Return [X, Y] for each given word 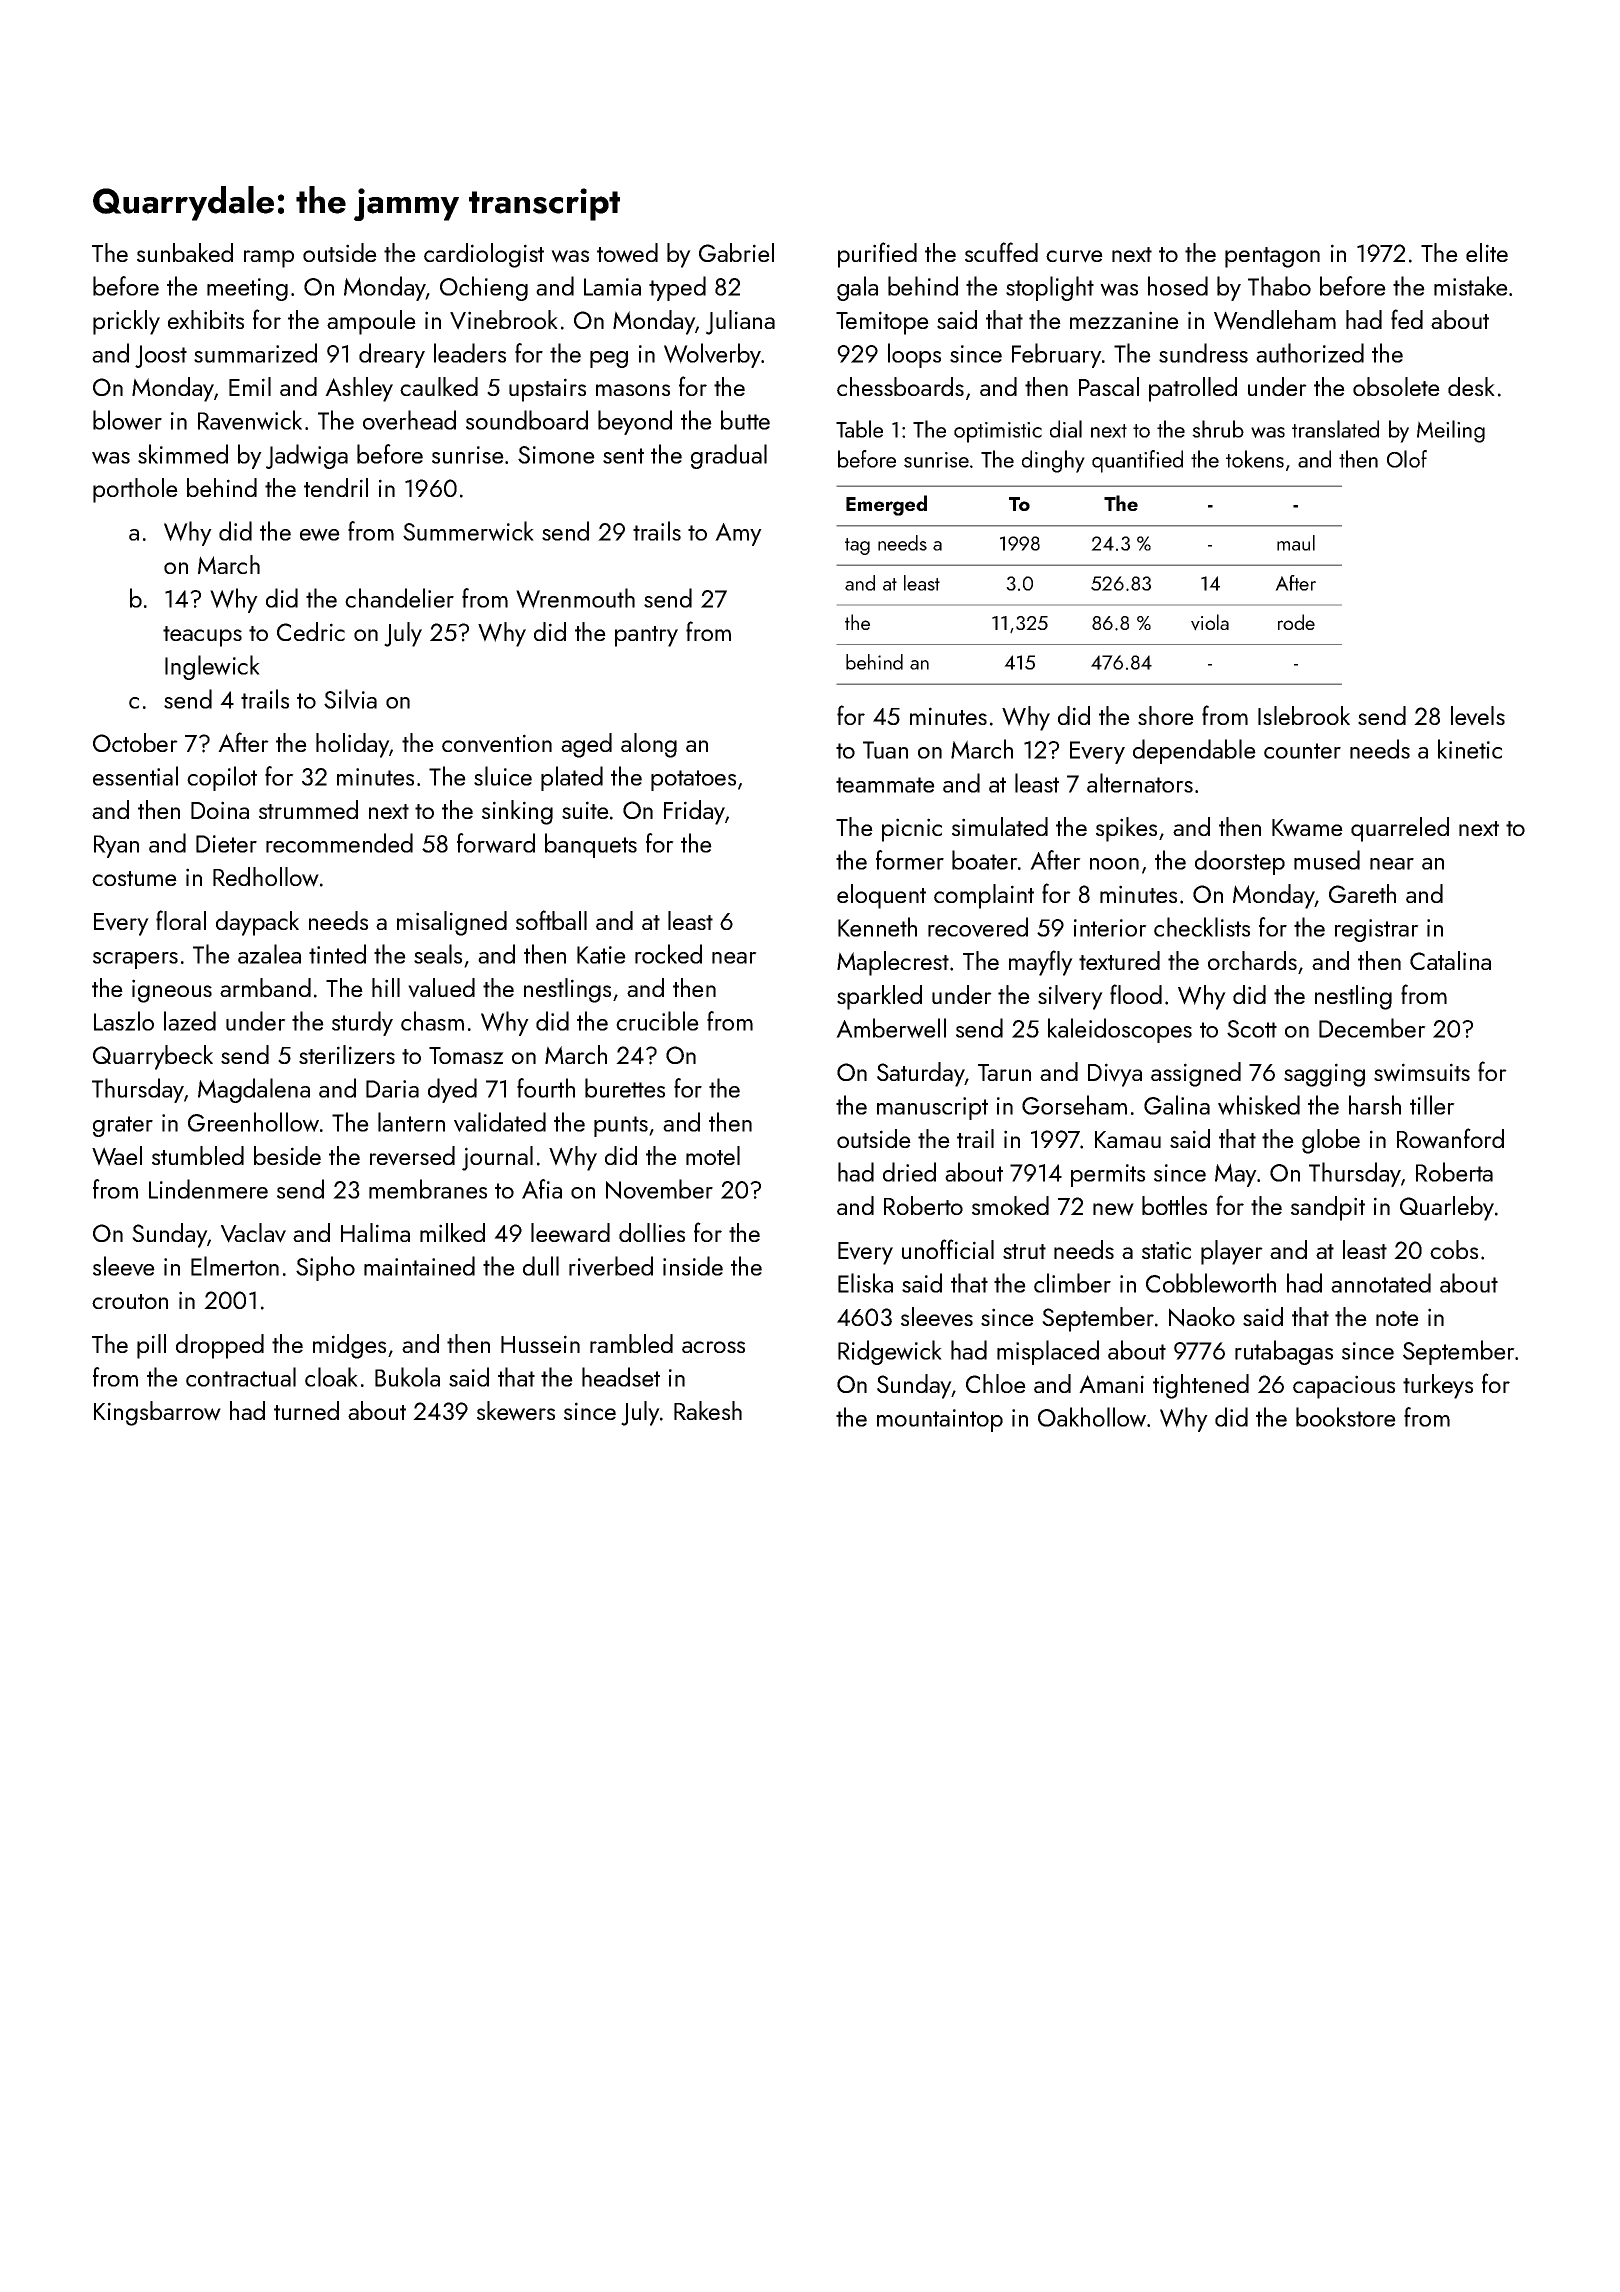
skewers [516, 1411]
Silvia [350, 699]
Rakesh [708, 1410]
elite [1487, 252]
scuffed [1001, 252]
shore [1166, 715]
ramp [269, 259]
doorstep [1240, 862]
